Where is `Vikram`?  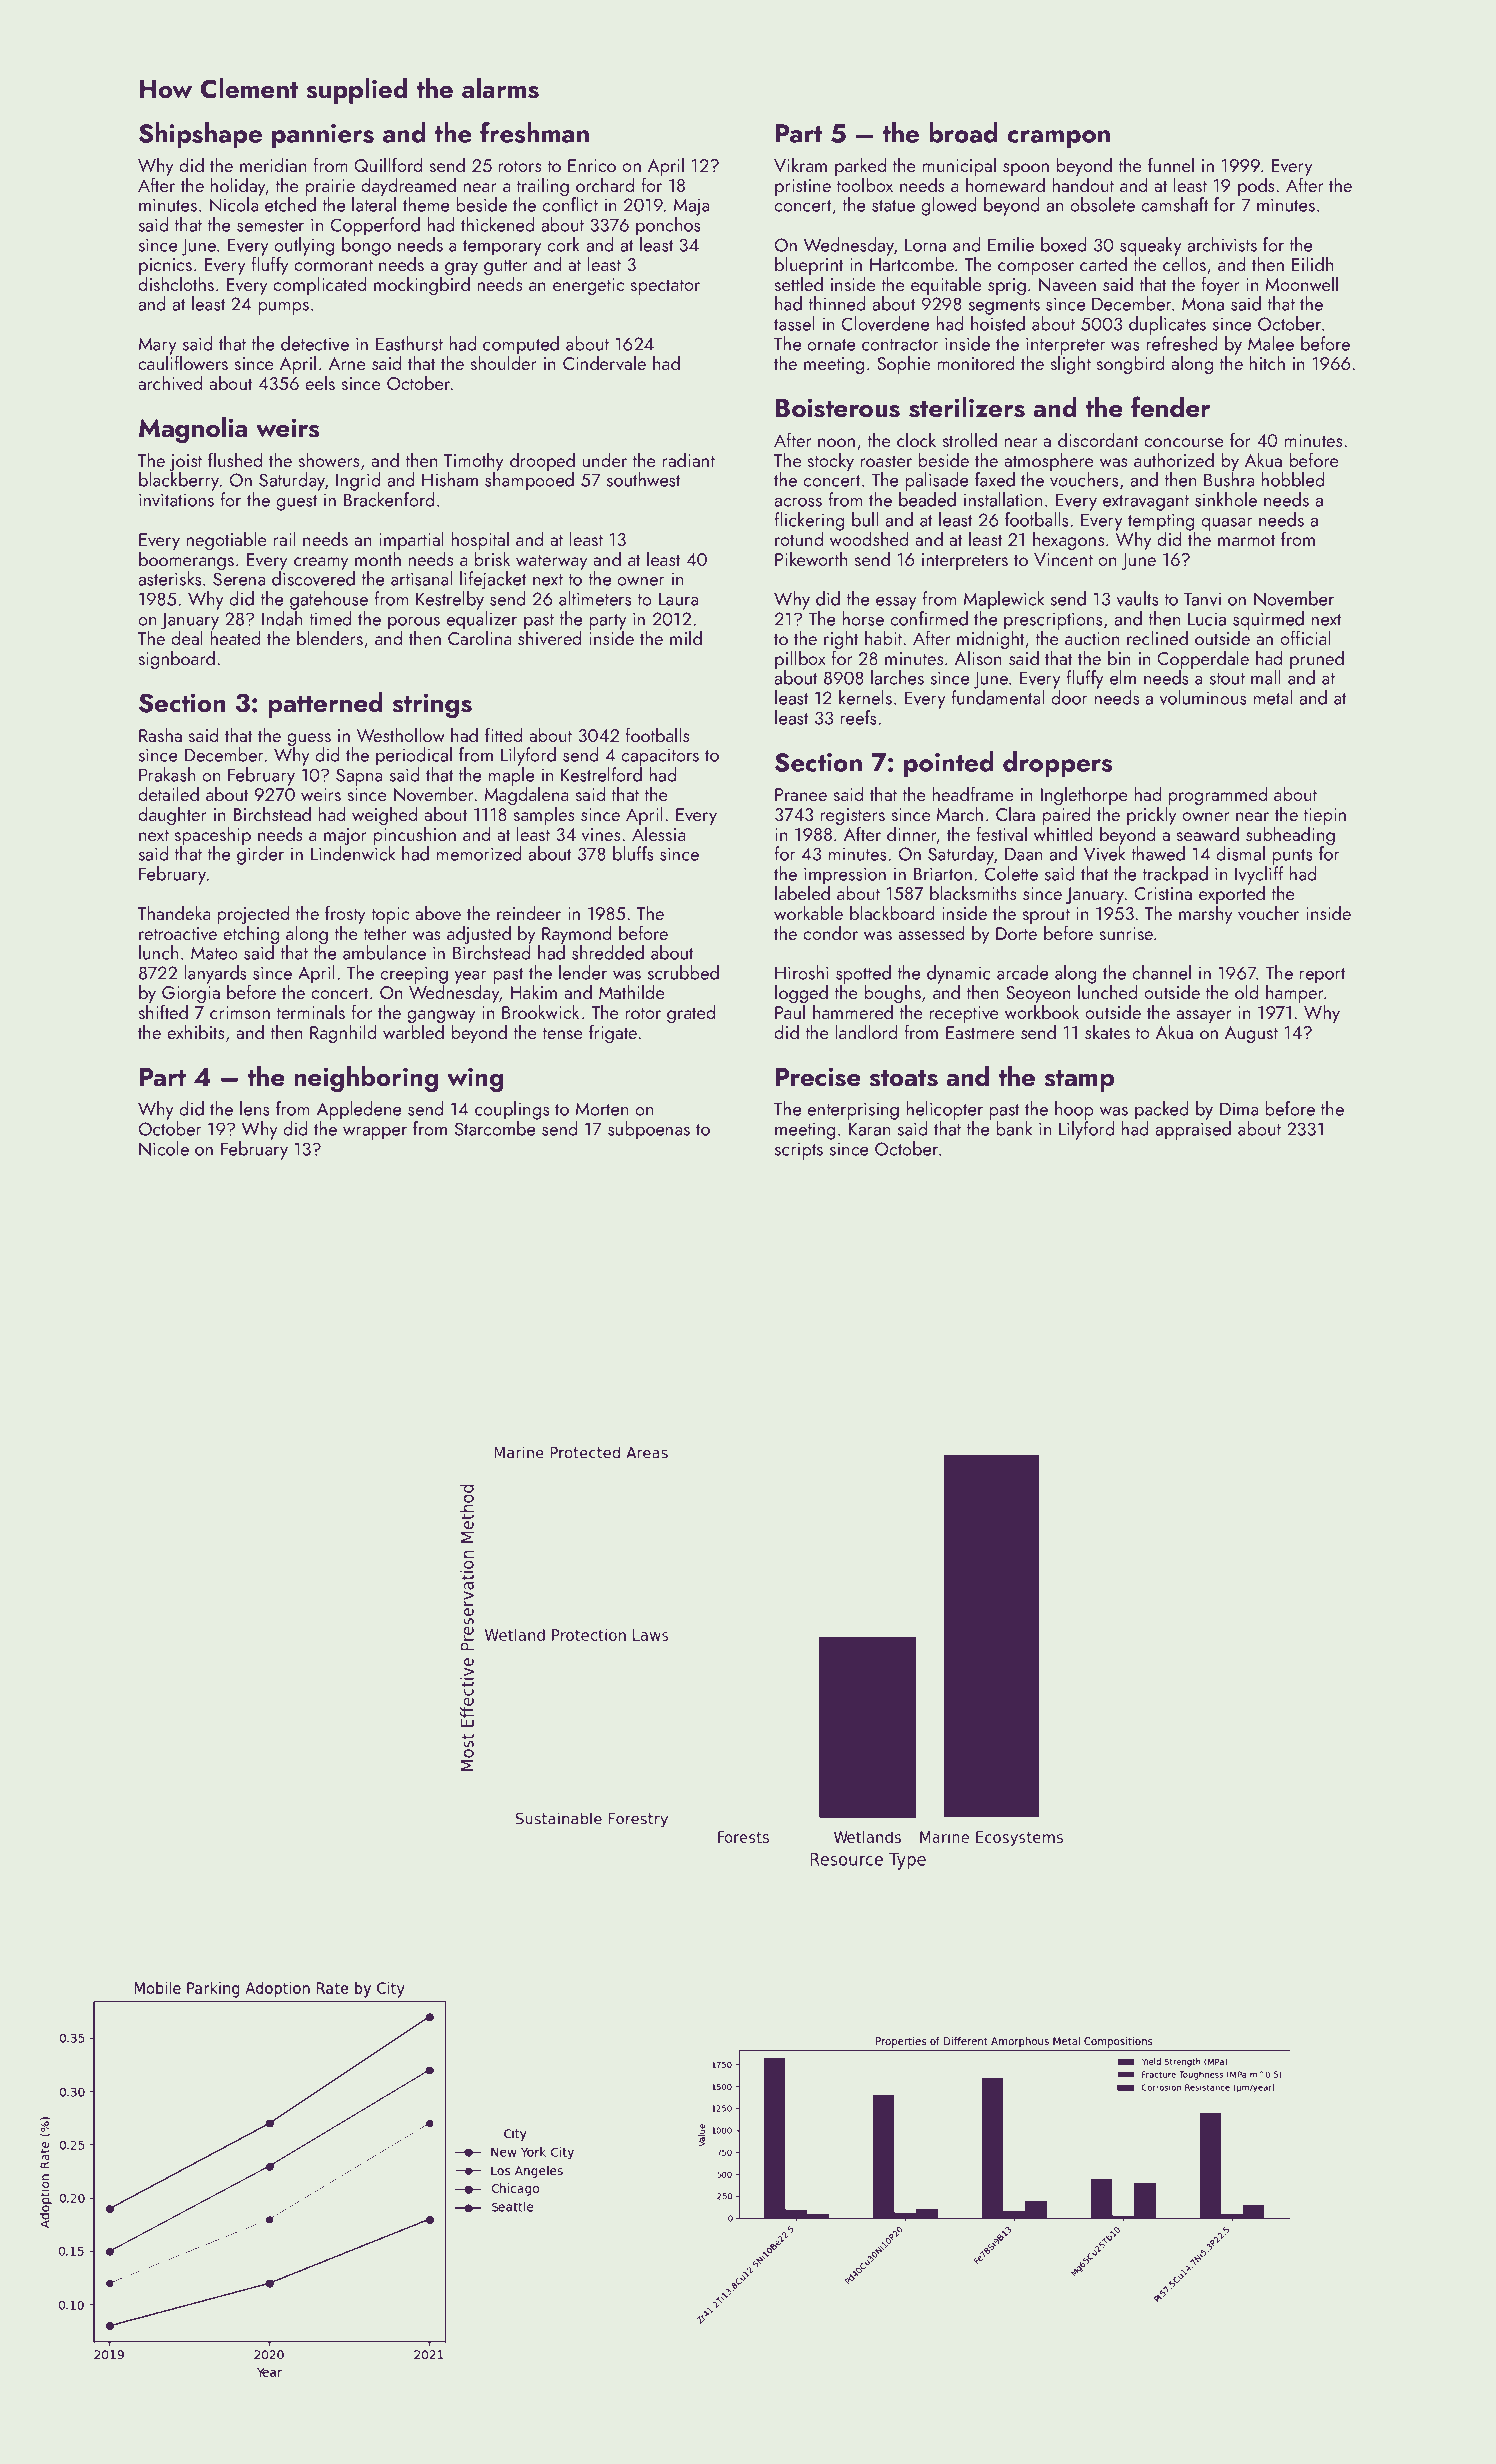
Vikram is located at coordinates (800, 165).
